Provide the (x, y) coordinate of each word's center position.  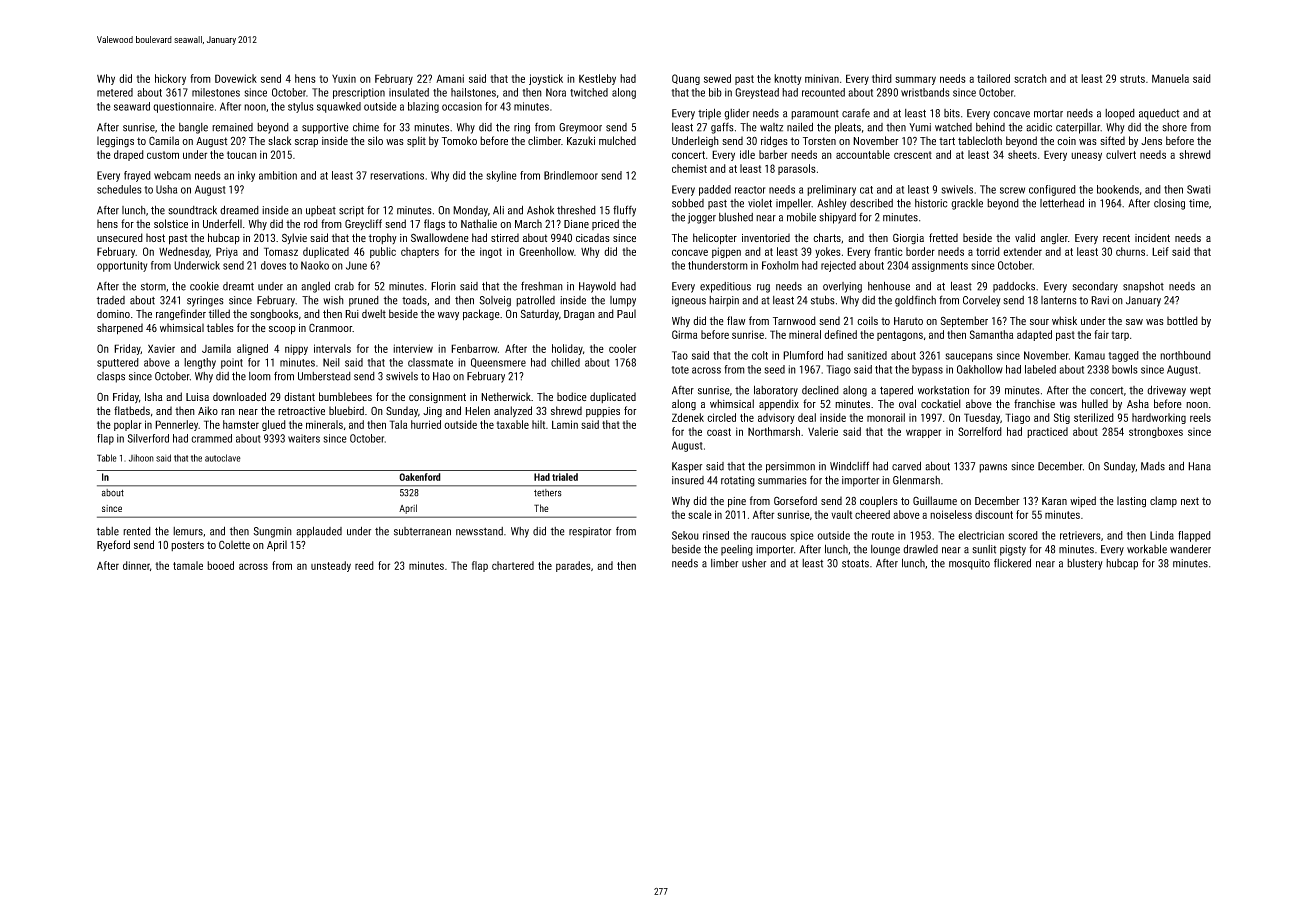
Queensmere (498, 363)
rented (137, 531)
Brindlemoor (571, 175)
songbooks (274, 315)
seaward (132, 106)
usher (754, 563)
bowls (1125, 369)
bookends (1118, 189)
